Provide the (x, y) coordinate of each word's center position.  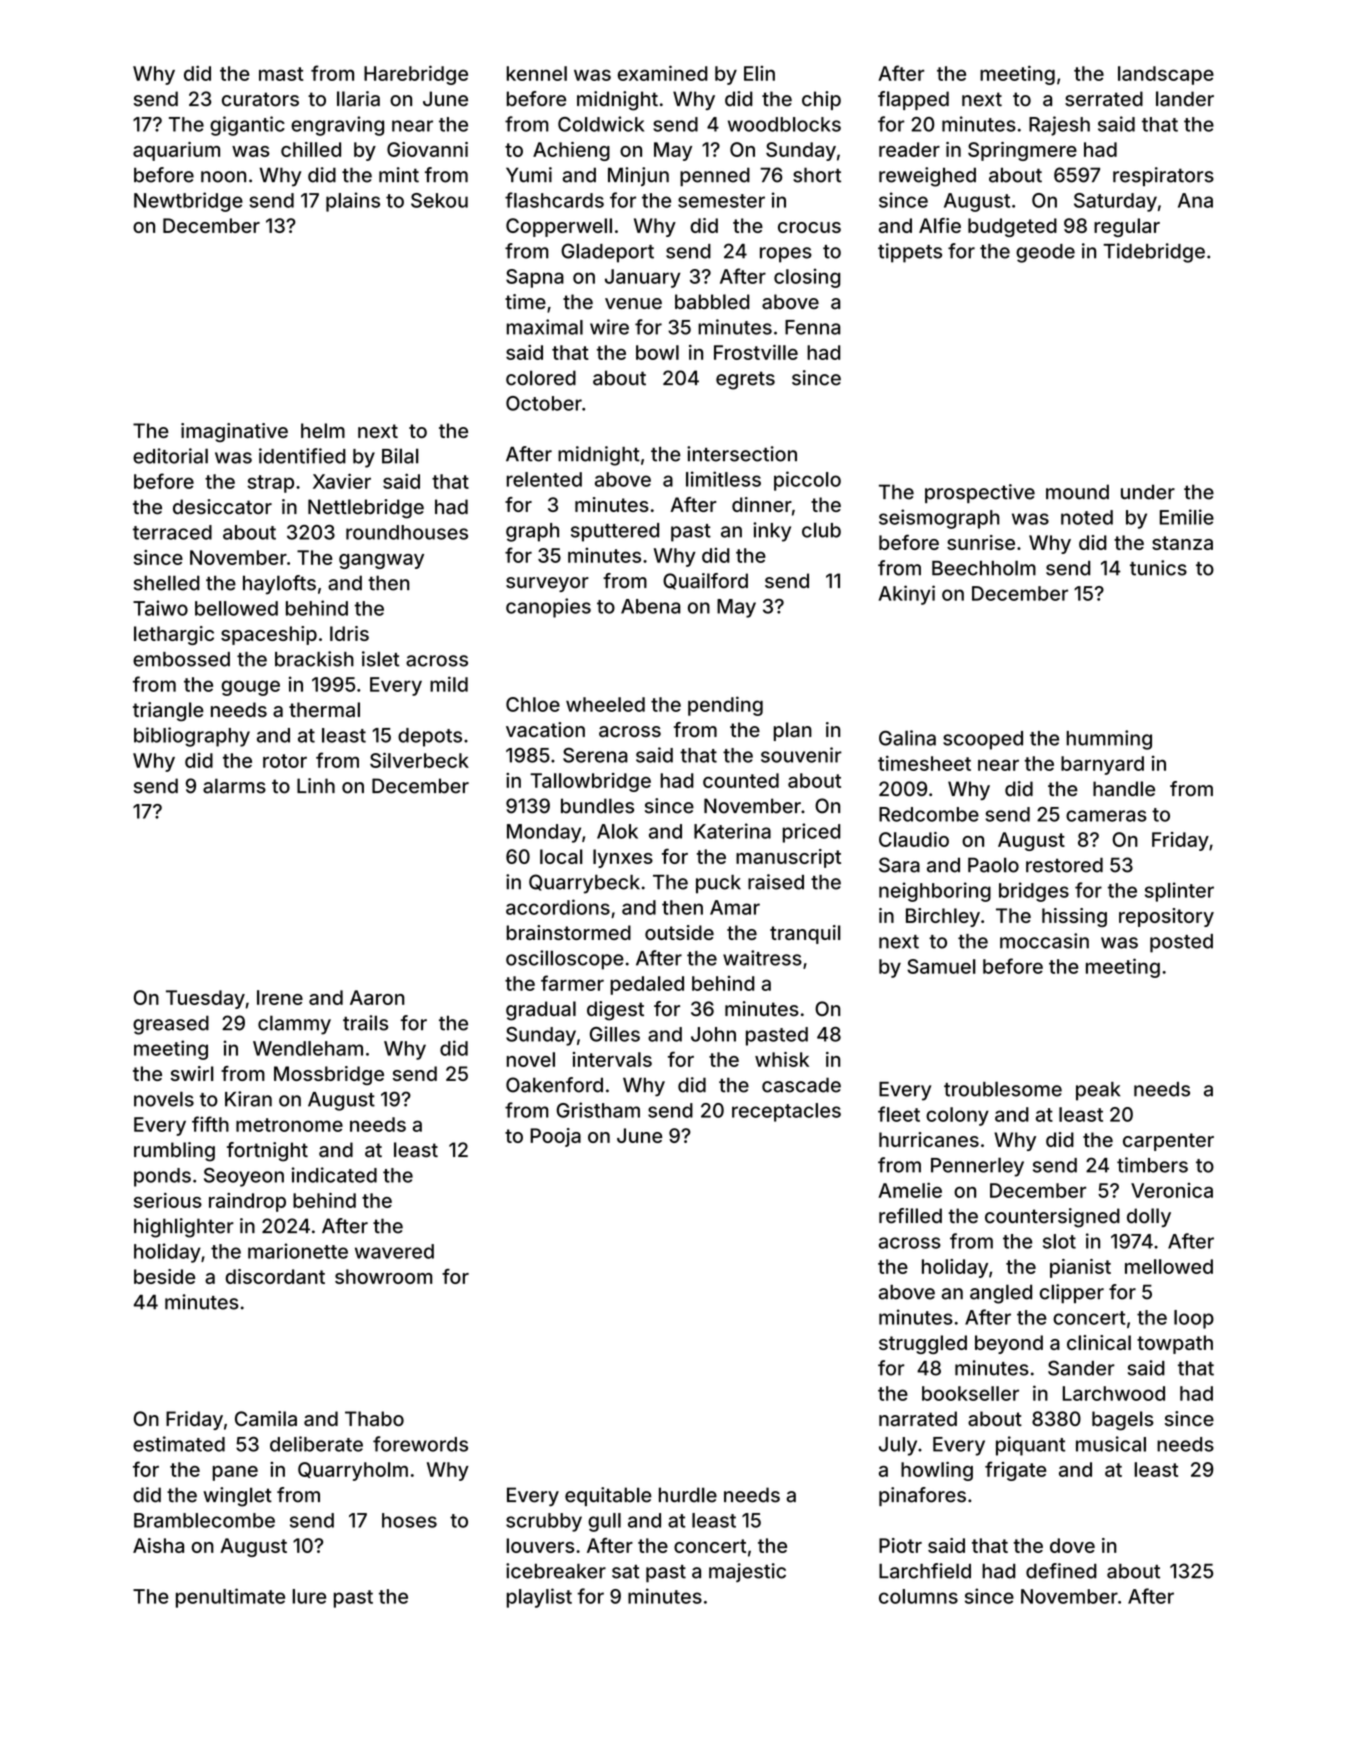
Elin (759, 73)
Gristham (598, 1110)
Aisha (158, 1545)
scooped (983, 740)
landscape (1166, 75)
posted (1181, 943)
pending (725, 706)
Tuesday (205, 999)
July (898, 1446)
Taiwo (160, 608)
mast (281, 74)
